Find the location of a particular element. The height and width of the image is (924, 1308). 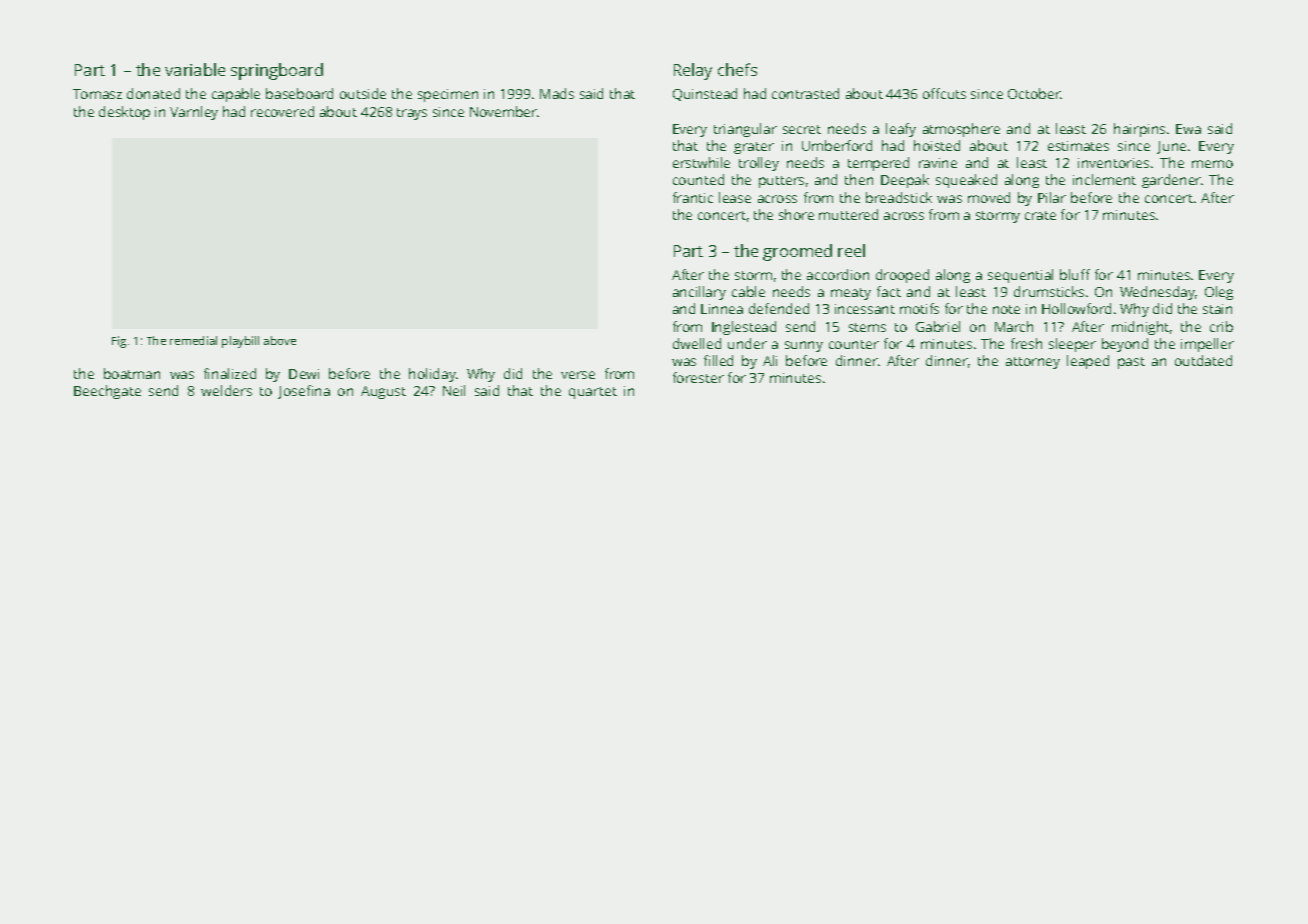

midnight is located at coordinates (1140, 328).
